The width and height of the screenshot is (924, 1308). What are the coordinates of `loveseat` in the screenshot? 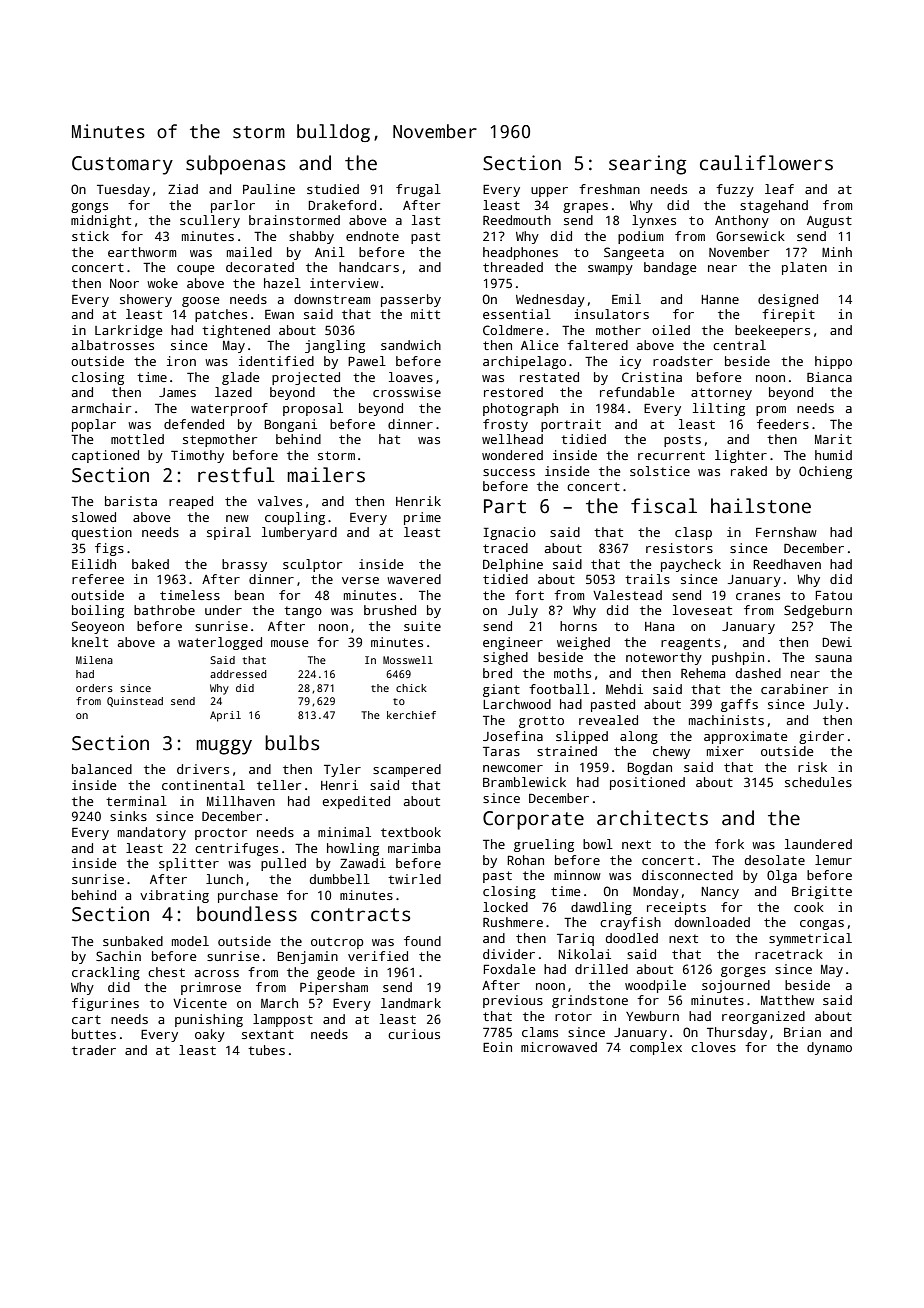 It's located at (702, 610).
